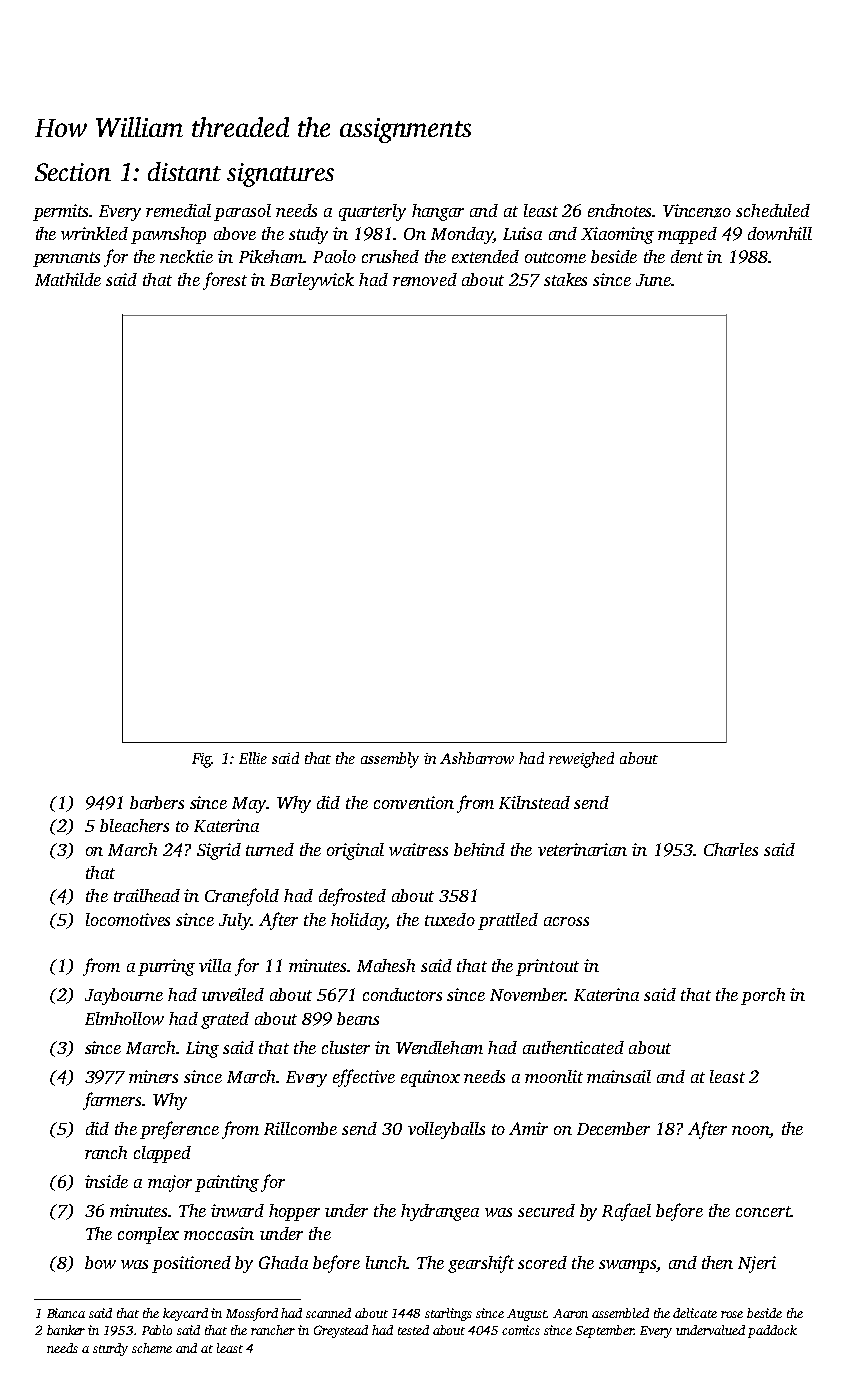 The width and height of the image is (849, 1400). Describe the element at coordinates (772, 1331) in the image. I see `paddock` at that location.
